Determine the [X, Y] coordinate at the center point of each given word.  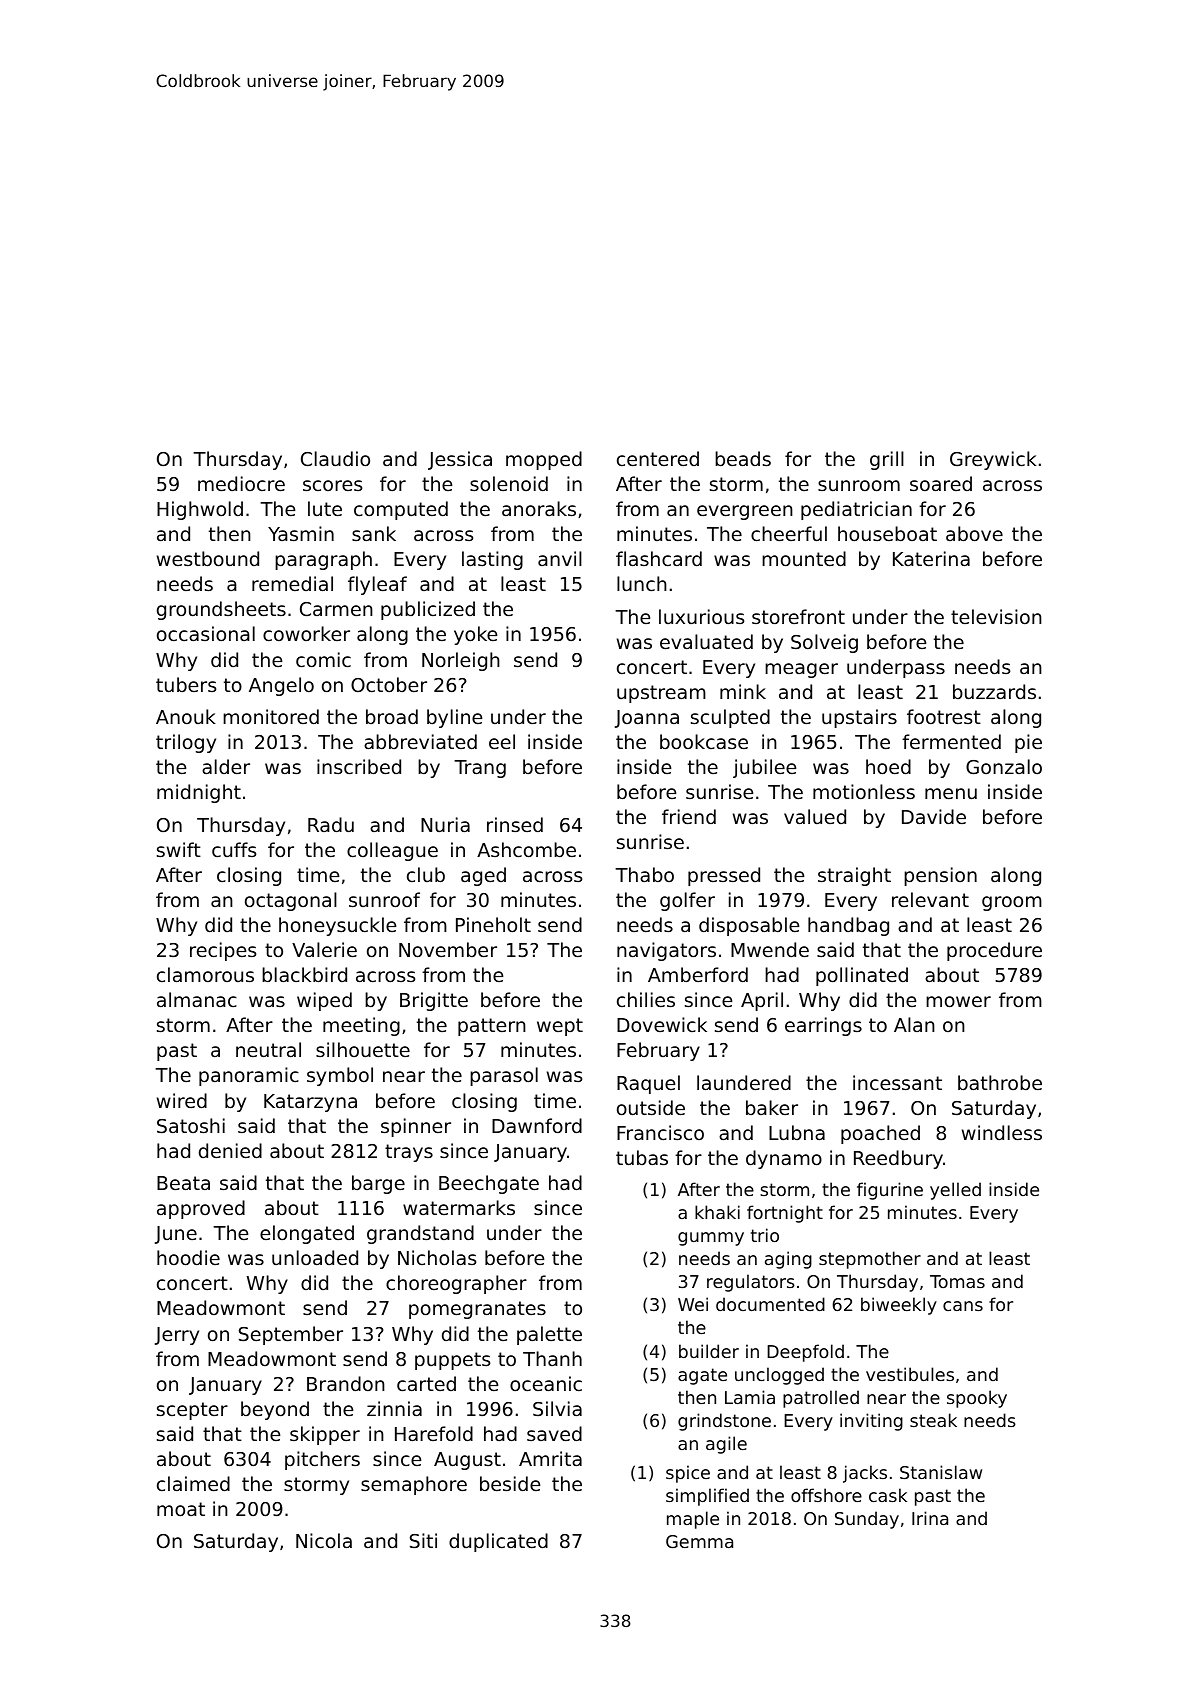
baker [772, 1107]
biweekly [899, 1306]
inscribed [359, 766]
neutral [268, 1049]
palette [549, 1335]
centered [658, 458]
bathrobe [1000, 1082]
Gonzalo [1004, 766]
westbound [208, 558]
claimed [193, 1483]
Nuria [445, 824]
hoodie [188, 1257]
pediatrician [856, 510]
